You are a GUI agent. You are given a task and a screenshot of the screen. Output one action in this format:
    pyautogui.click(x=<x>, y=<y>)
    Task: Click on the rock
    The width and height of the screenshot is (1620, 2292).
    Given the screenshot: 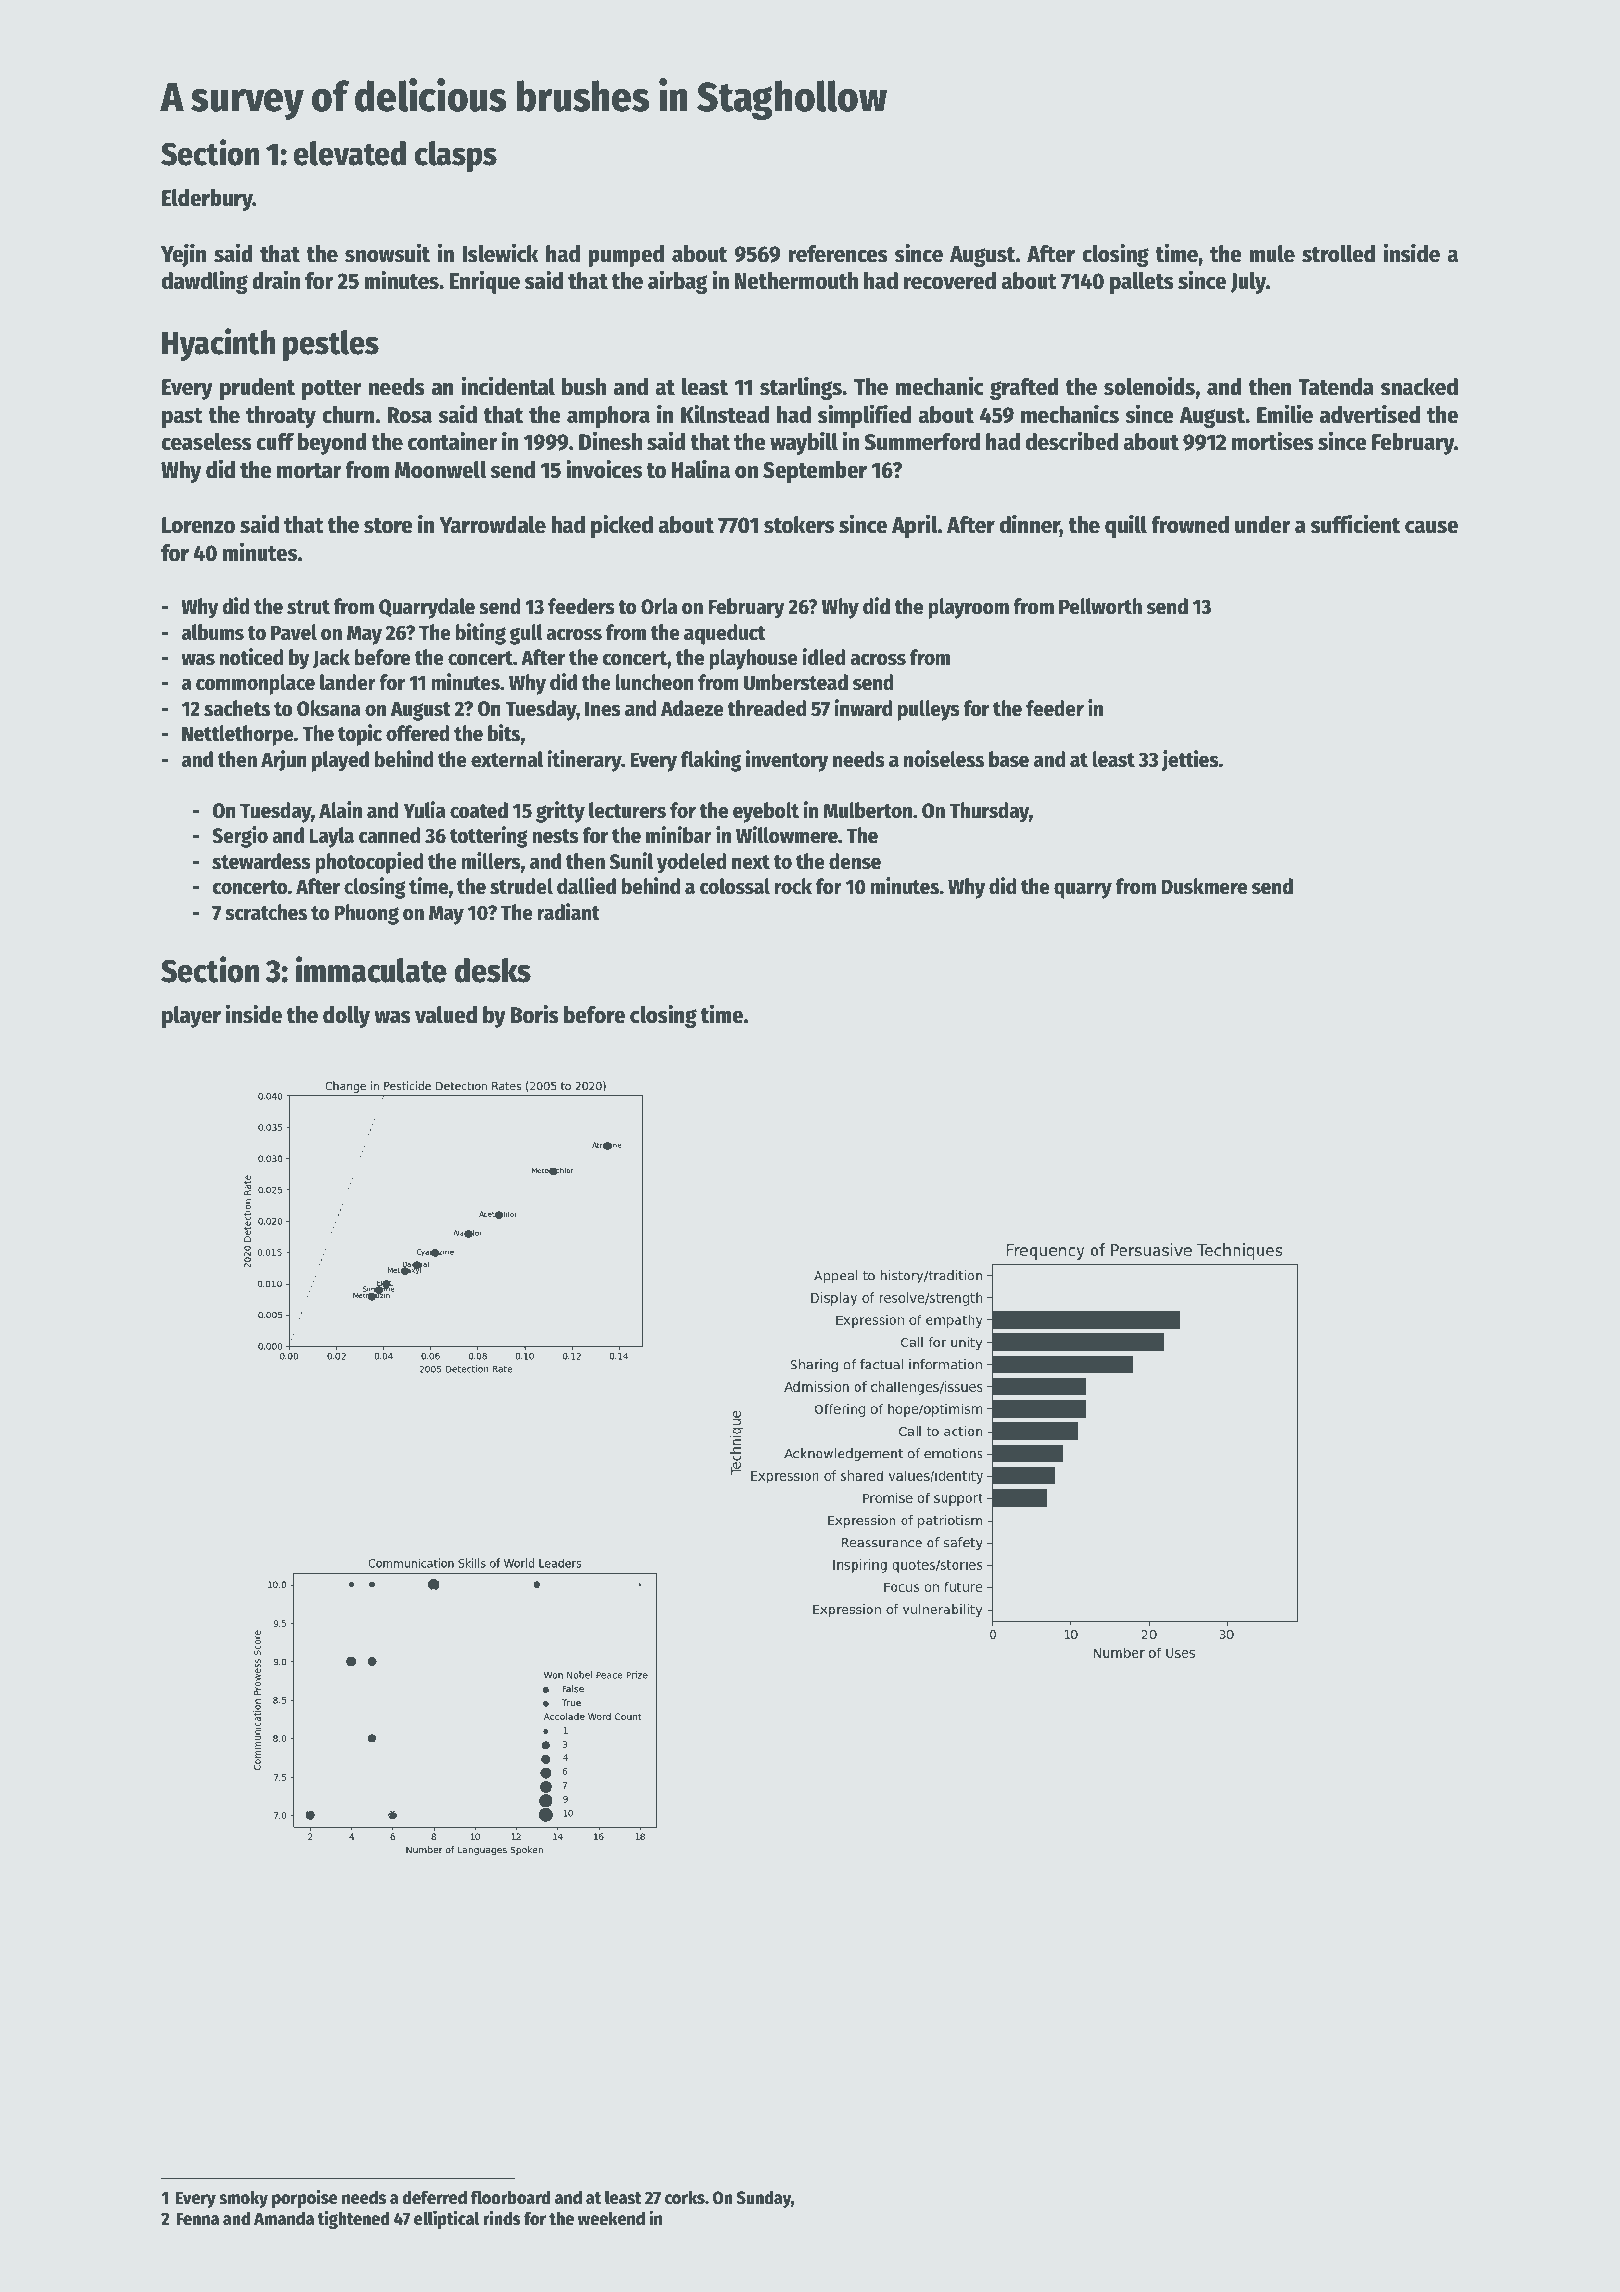 What is the action you would take?
    pyautogui.click(x=793, y=886)
